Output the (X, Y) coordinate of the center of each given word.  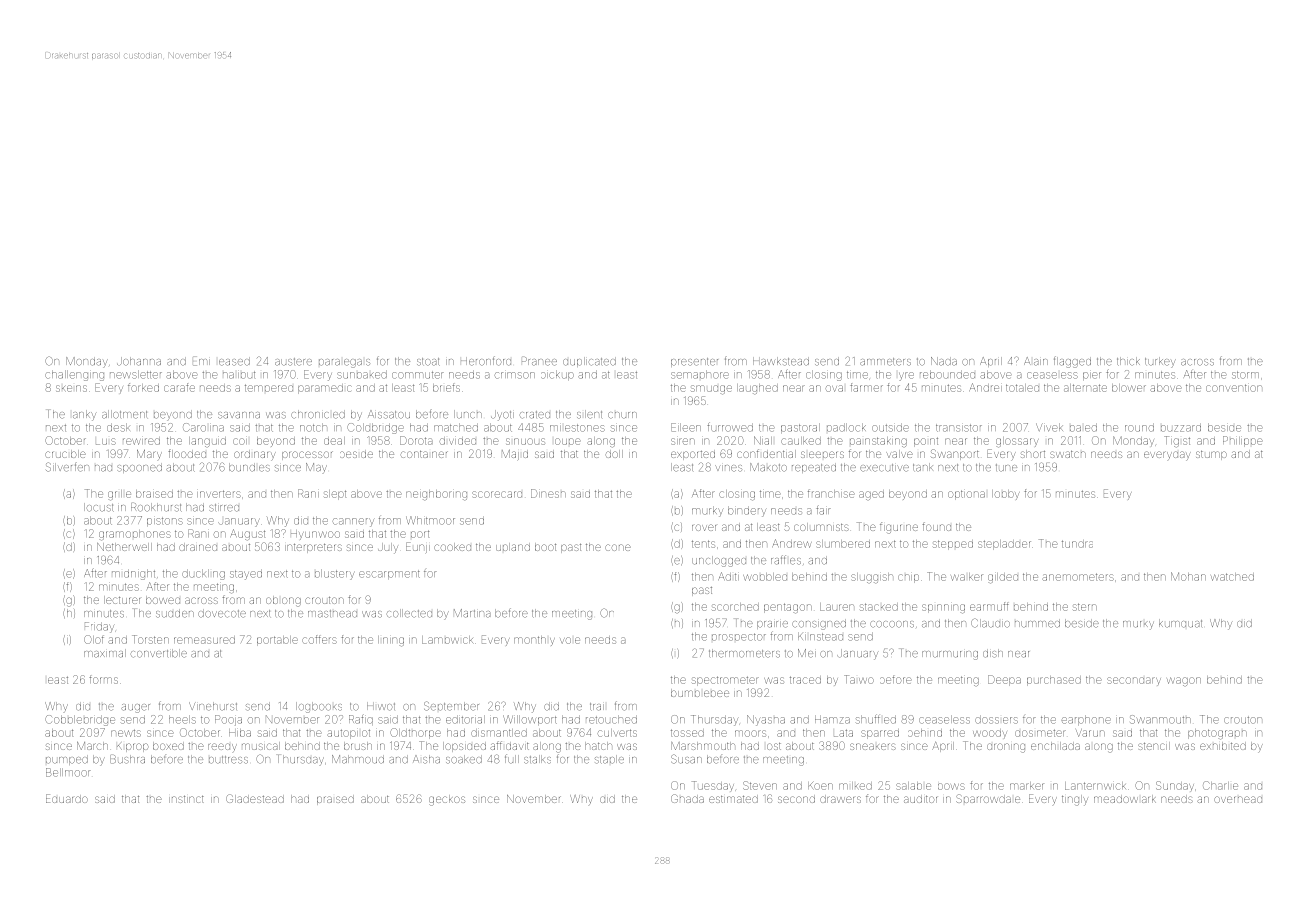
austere (293, 362)
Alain (1036, 361)
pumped (67, 760)
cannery (353, 522)
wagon (1184, 681)
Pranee (539, 361)
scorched (735, 607)
